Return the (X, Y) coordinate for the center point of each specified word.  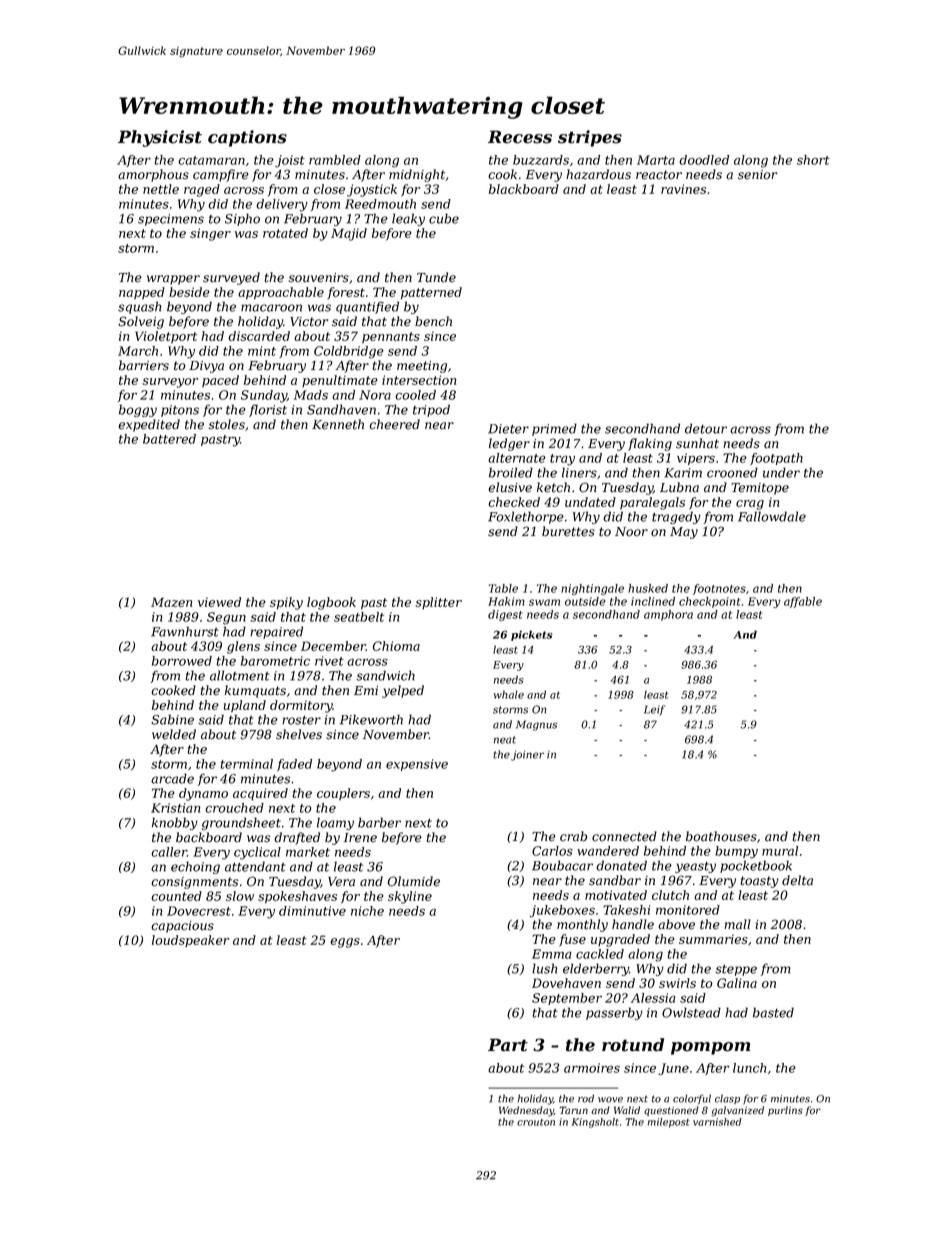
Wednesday (526, 1111)
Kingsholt (595, 1123)
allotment (240, 675)
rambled (335, 160)
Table (503, 588)
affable (803, 602)
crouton (536, 1122)
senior (757, 175)
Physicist (160, 138)
